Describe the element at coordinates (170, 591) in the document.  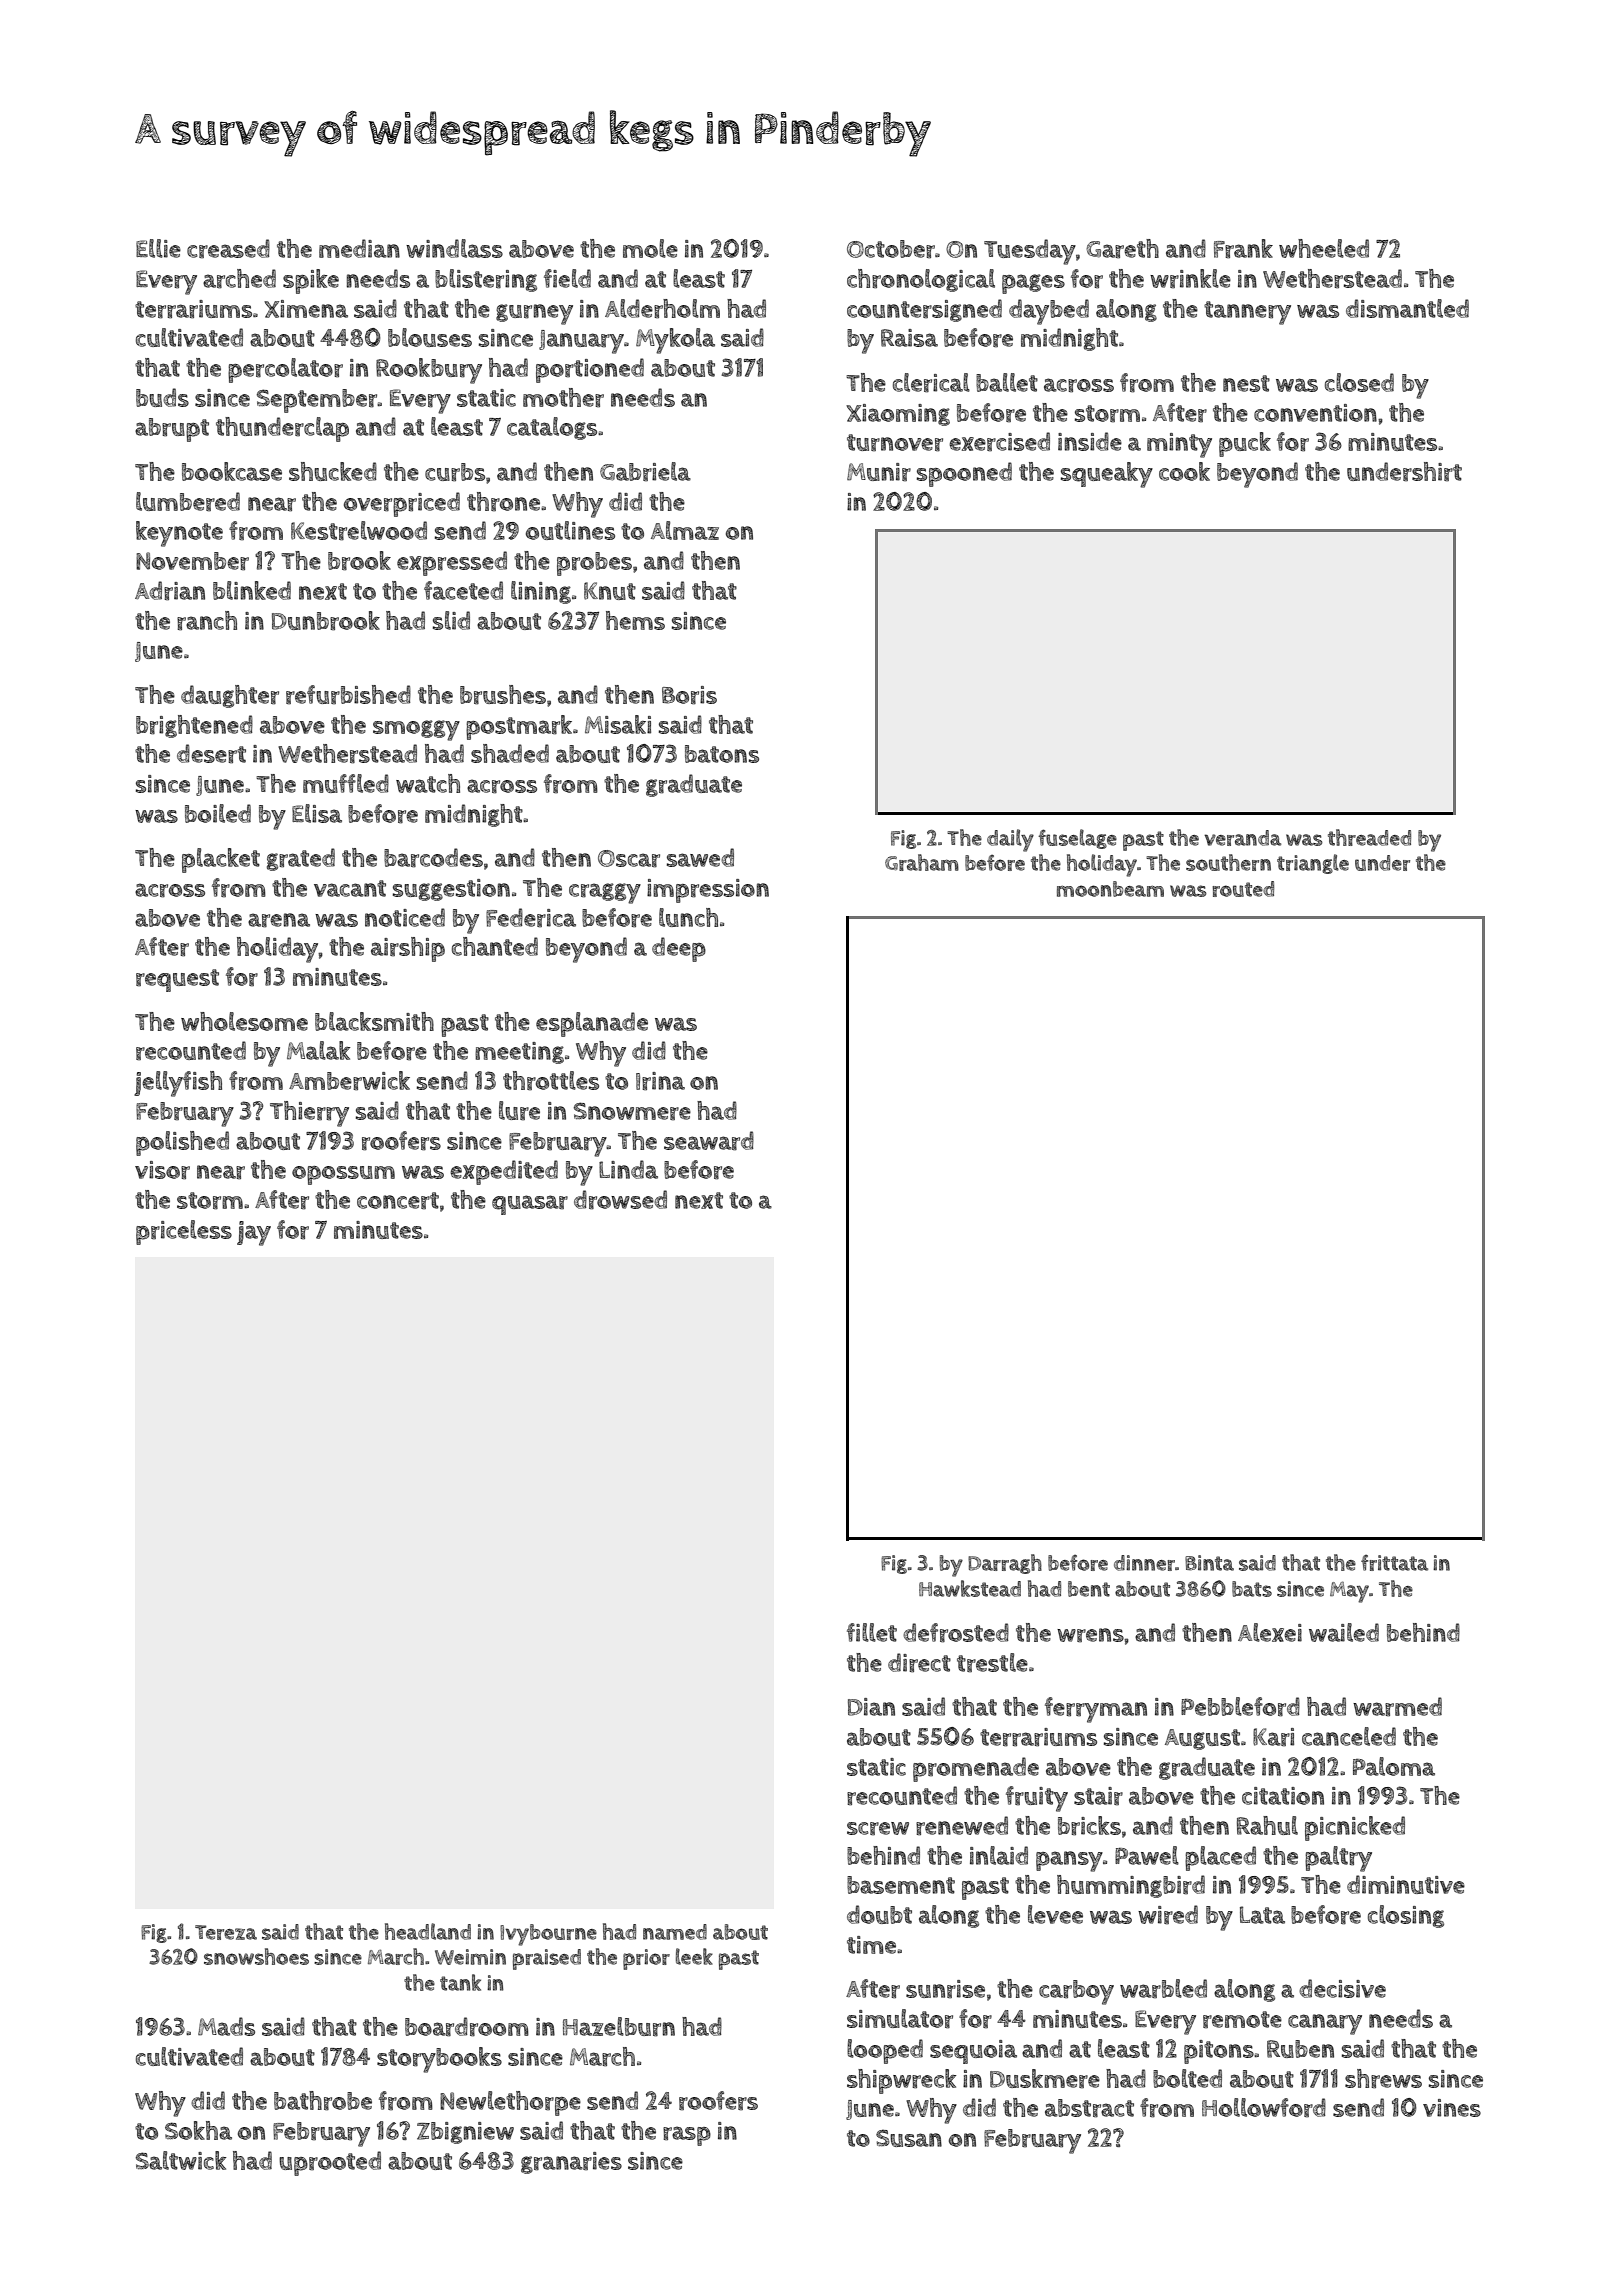
I see `Adrian` at that location.
